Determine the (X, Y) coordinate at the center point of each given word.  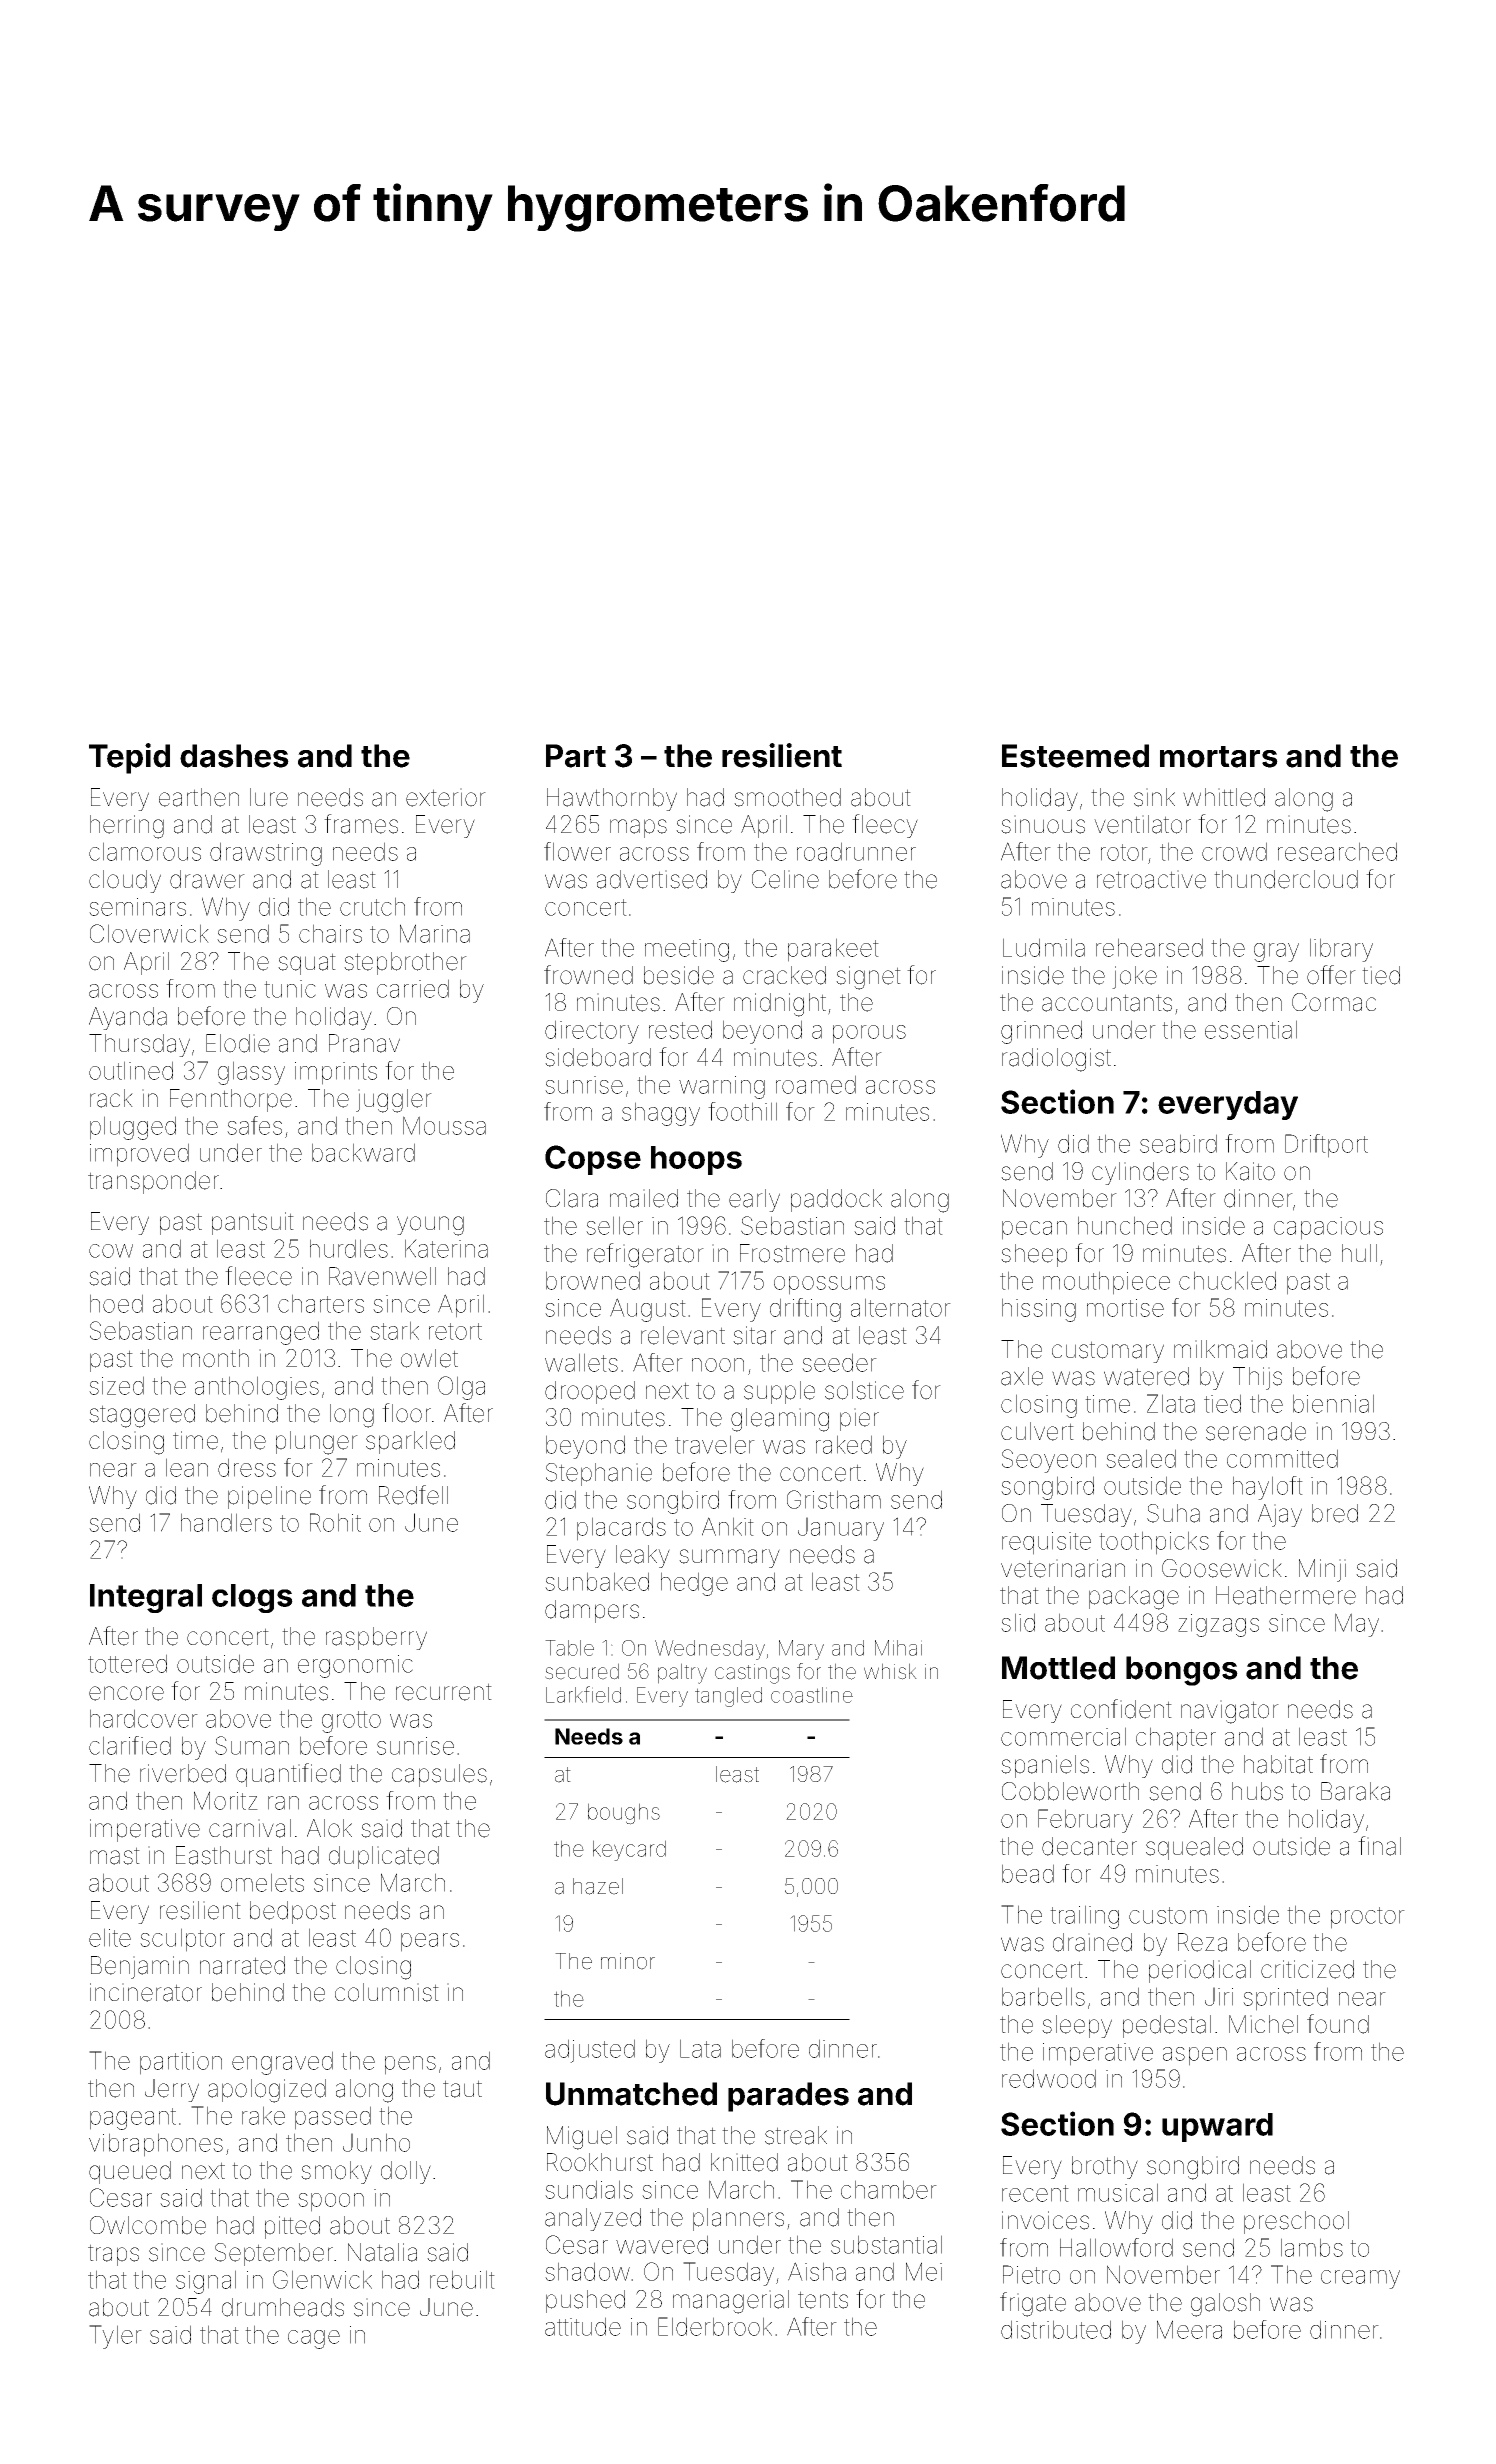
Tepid (129, 758)
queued (130, 2172)
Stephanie (599, 1474)
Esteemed (1075, 756)
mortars (1219, 757)
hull (1359, 1253)
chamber (889, 2189)
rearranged (261, 1333)
